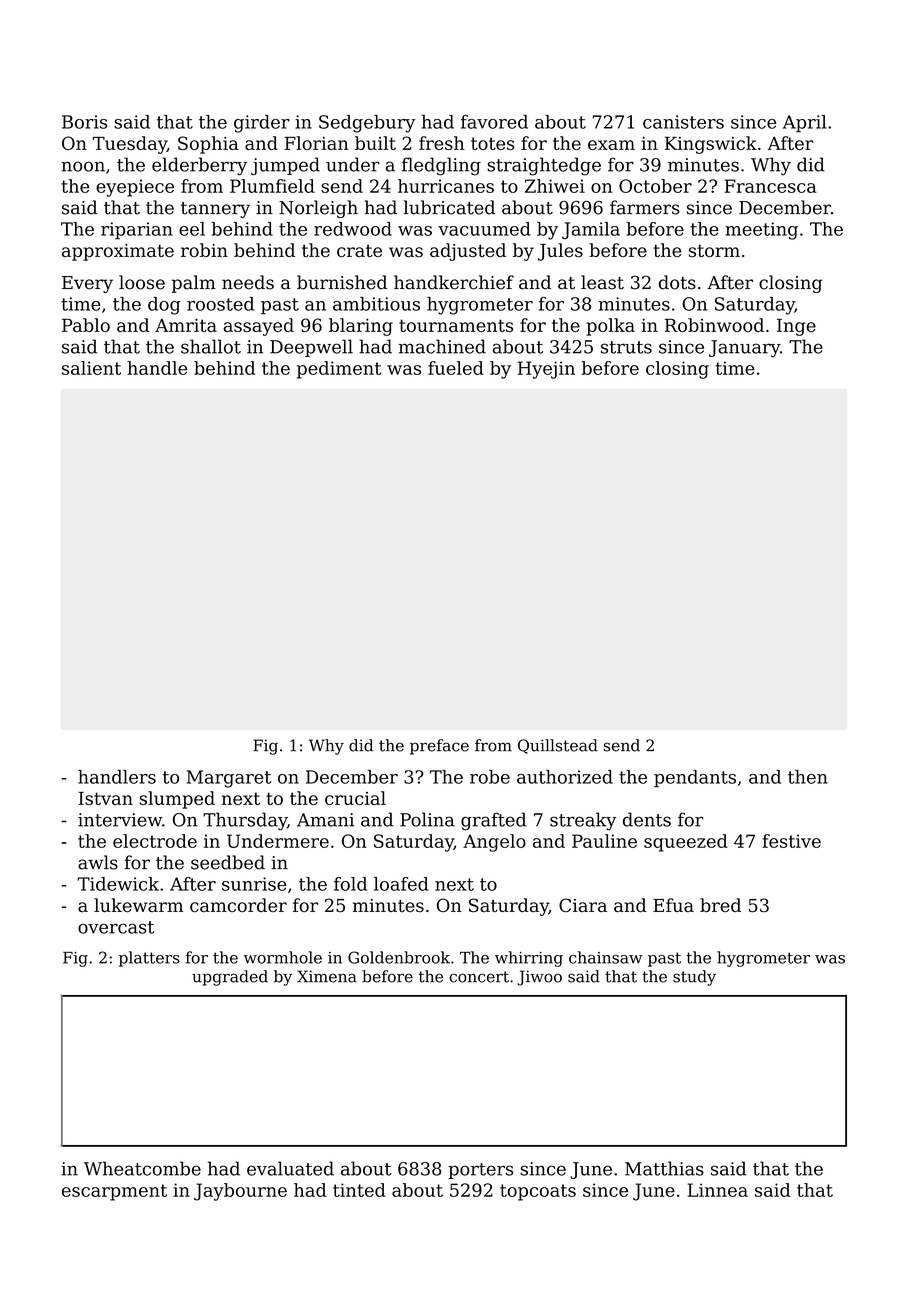 The height and width of the screenshot is (1316, 908). I want to click on meeting, so click(761, 231).
